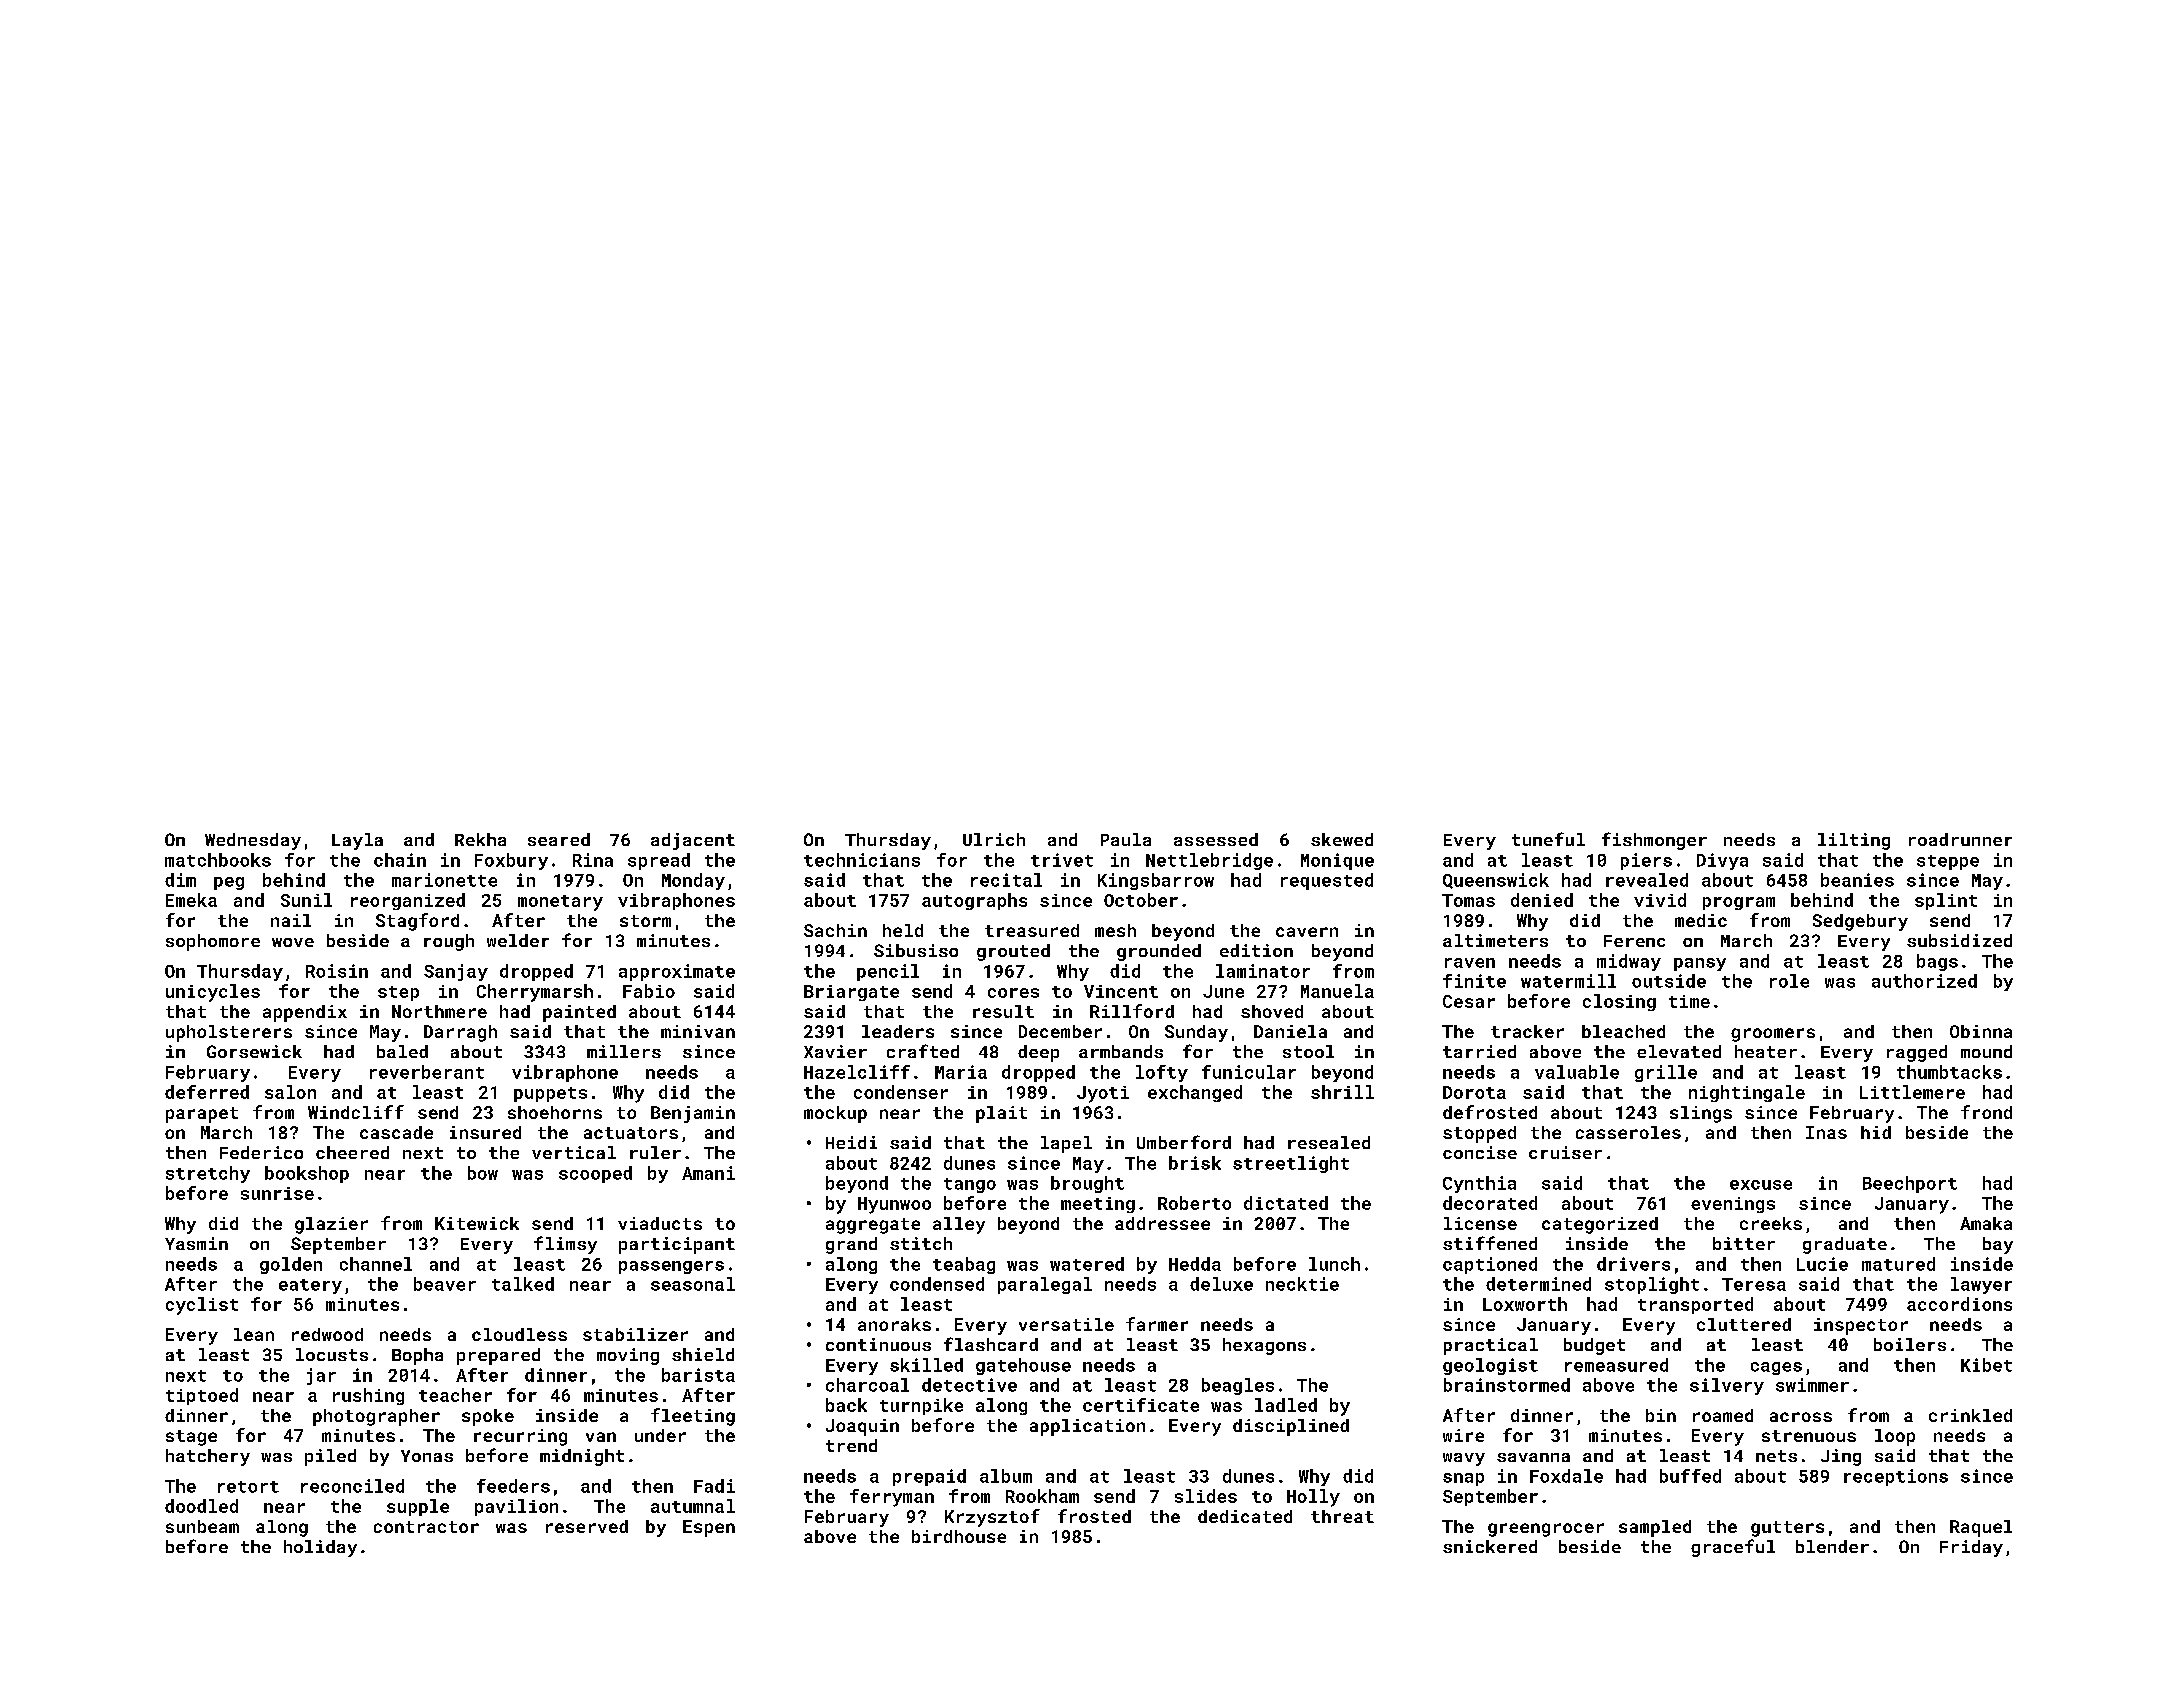  Describe the element at coordinates (1986, 1112) in the screenshot. I see `frond` at that location.
